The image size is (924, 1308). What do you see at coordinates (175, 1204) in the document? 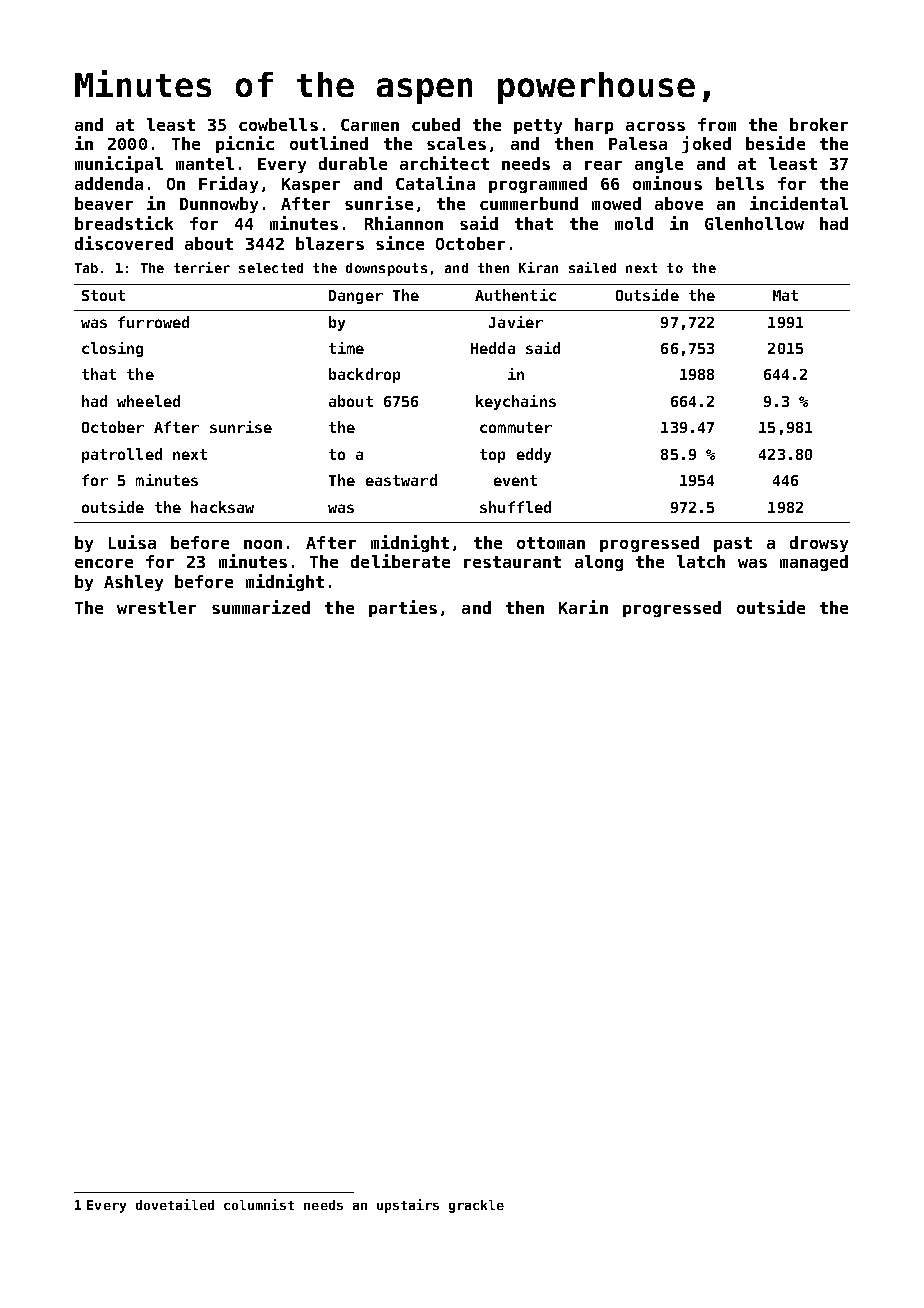
I see `dovetailed` at bounding box center [175, 1204].
